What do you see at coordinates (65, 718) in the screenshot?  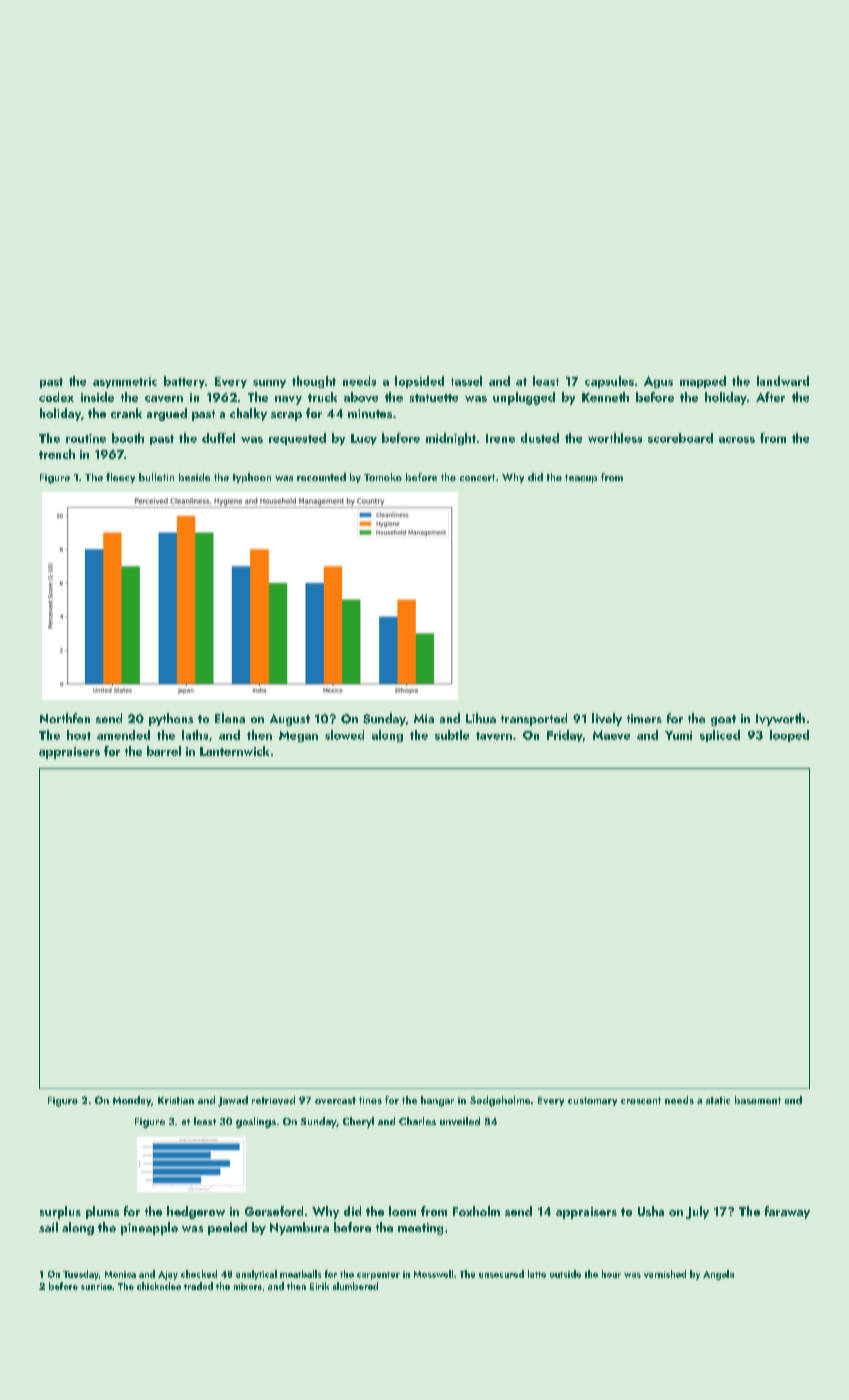 I see `Northfen` at bounding box center [65, 718].
